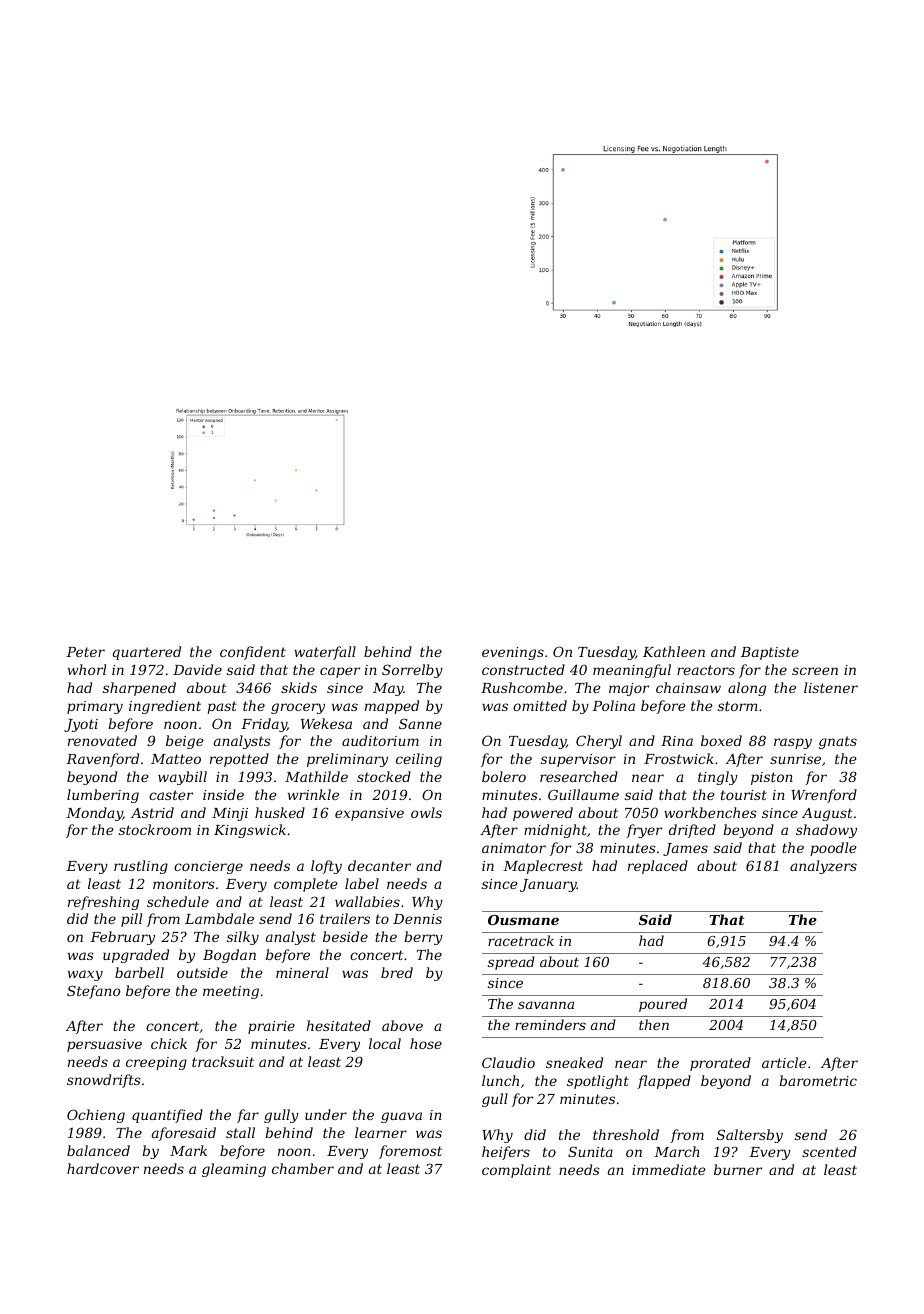 The width and height of the document is (924, 1314). What do you see at coordinates (590, 1151) in the document?
I see `Sunita` at bounding box center [590, 1151].
